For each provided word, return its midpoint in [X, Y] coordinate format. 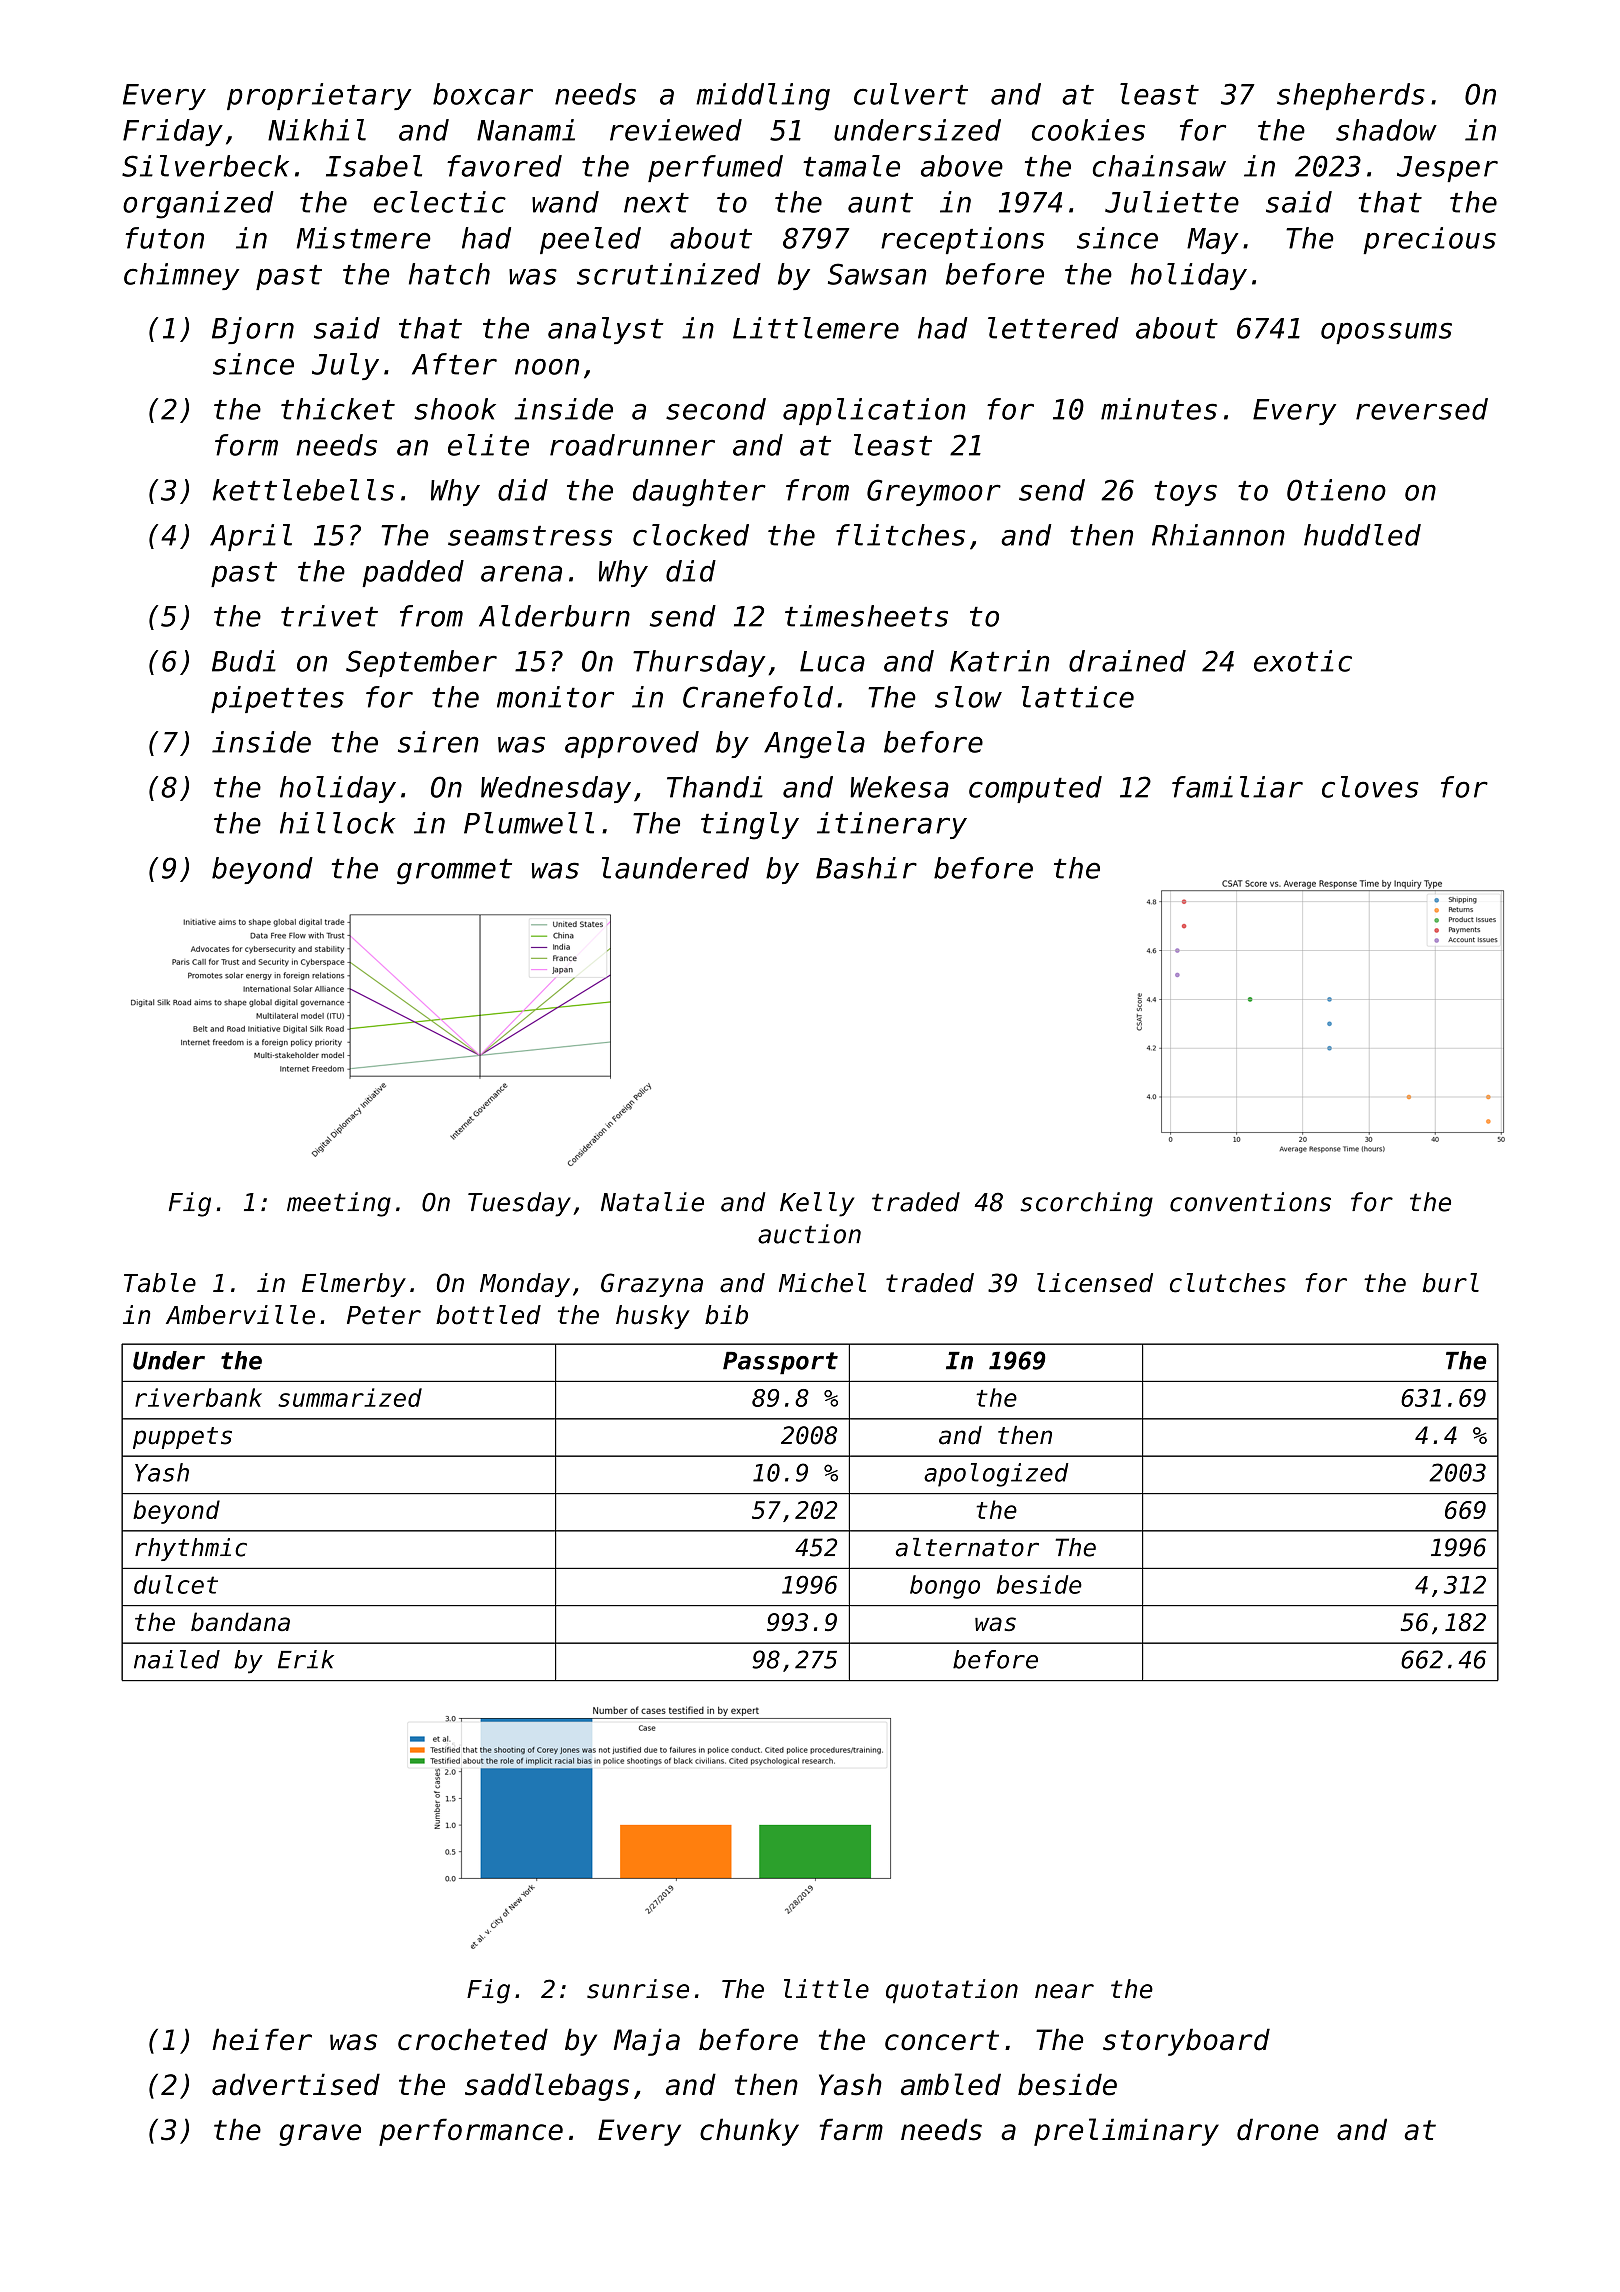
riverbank [198, 1397]
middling [763, 97]
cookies [1088, 130]
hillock [338, 823]
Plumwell [529, 823]
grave [320, 2135]
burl [1450, 1283]
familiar [1237, 787]
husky [653, 1317]
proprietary [319, 96]
